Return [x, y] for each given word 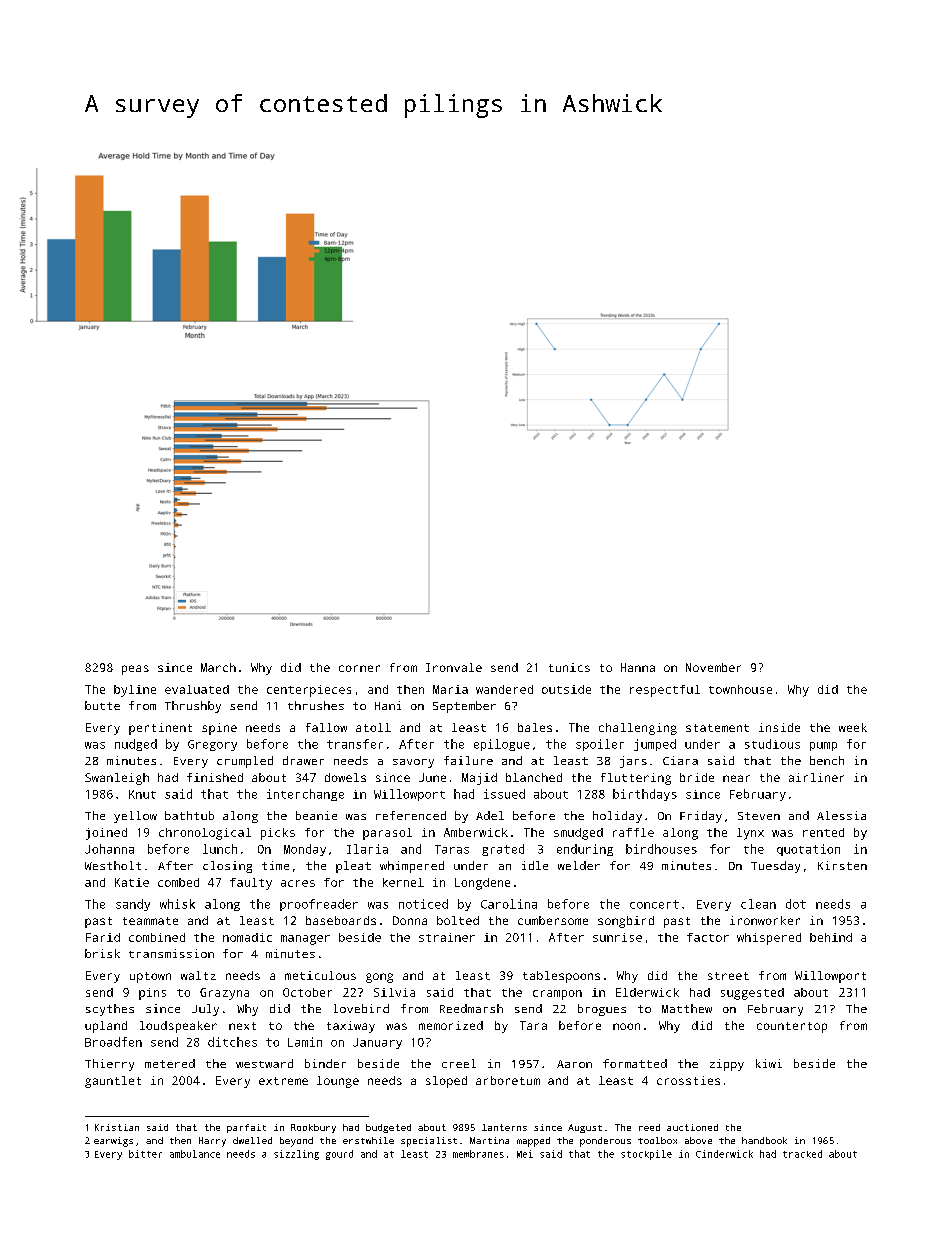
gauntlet [113, 1082]
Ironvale [454, 667]
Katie [132, 882]
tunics [569, 667]
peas [135, 670]
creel [459, 1063]
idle [535, 865]
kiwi [769, 1063]
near [736, 778]
